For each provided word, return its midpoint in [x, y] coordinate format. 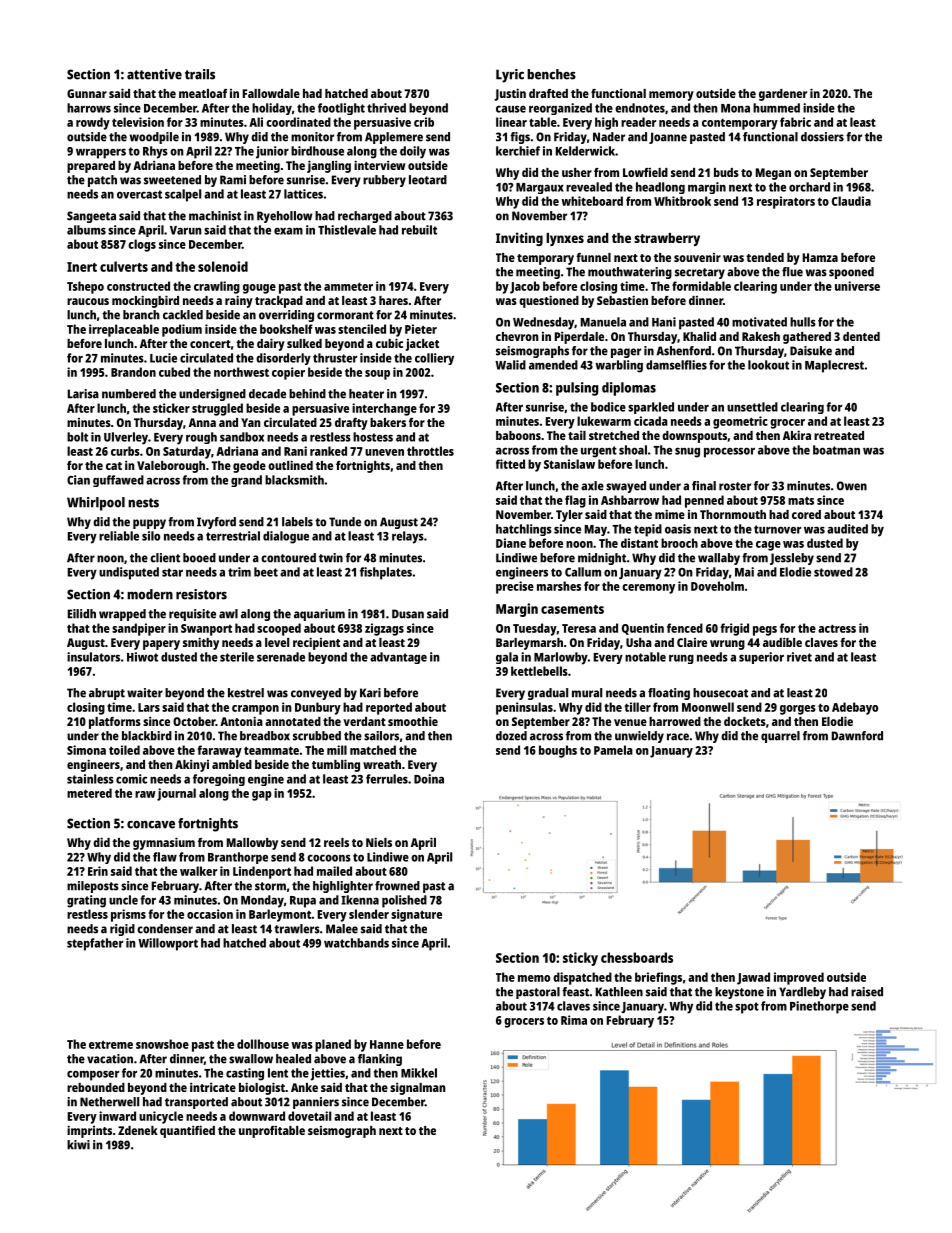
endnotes [640, 108]
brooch [679, 543]
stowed [833, 572]
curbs [125, 451]
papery [161, 645]
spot [747, 1008]
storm [270, 886]
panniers [316, 1103]
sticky [580, 959]
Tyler [569, 516]
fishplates [386, 573]
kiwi [78, 1145]
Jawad [753, 978]
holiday [272, 109]
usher [577, 172]
